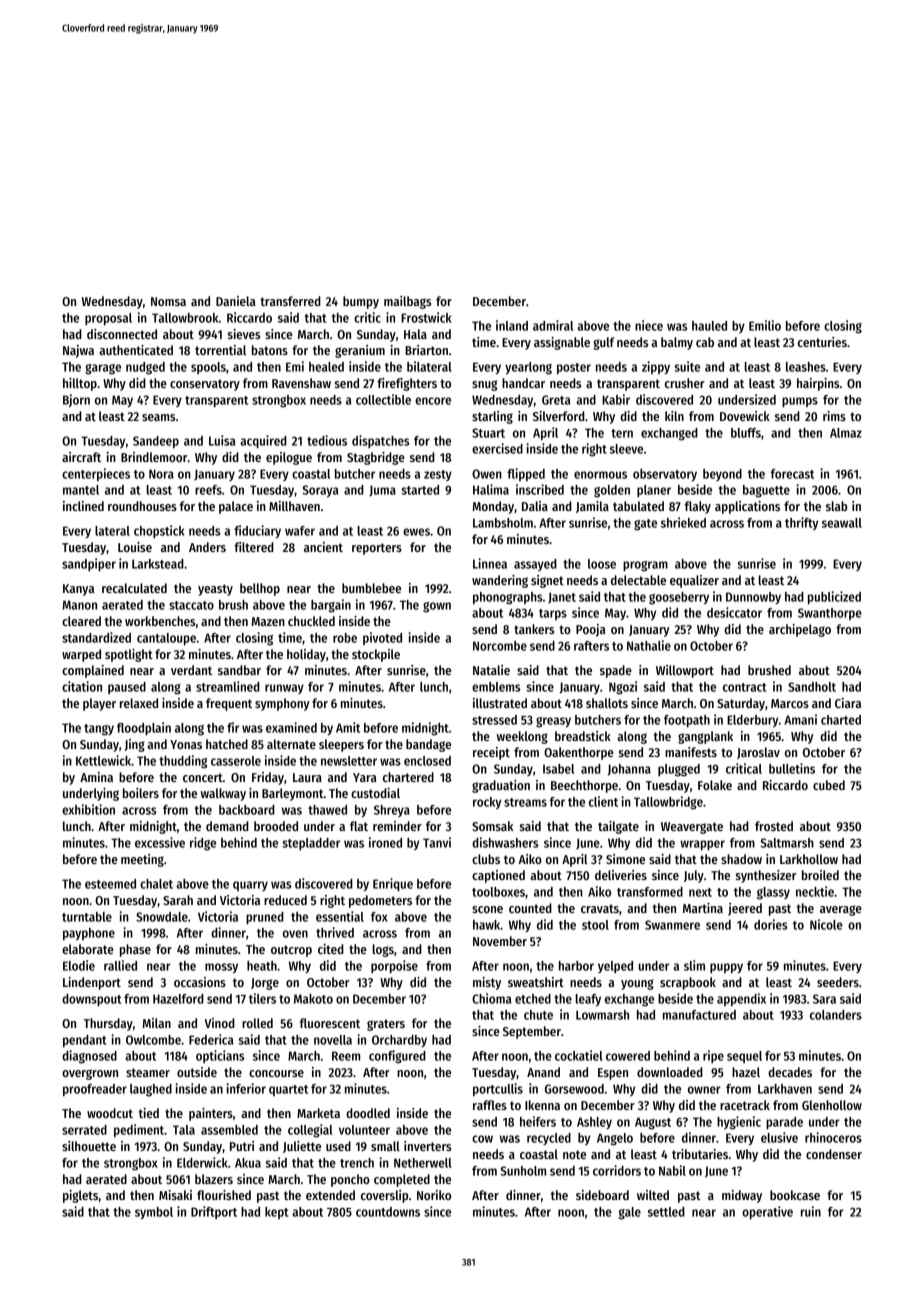 The height and width of the document is (1308, 924). Describe the element at coordinates (168, 301) in the document. I see `Nomsa` at that location.
